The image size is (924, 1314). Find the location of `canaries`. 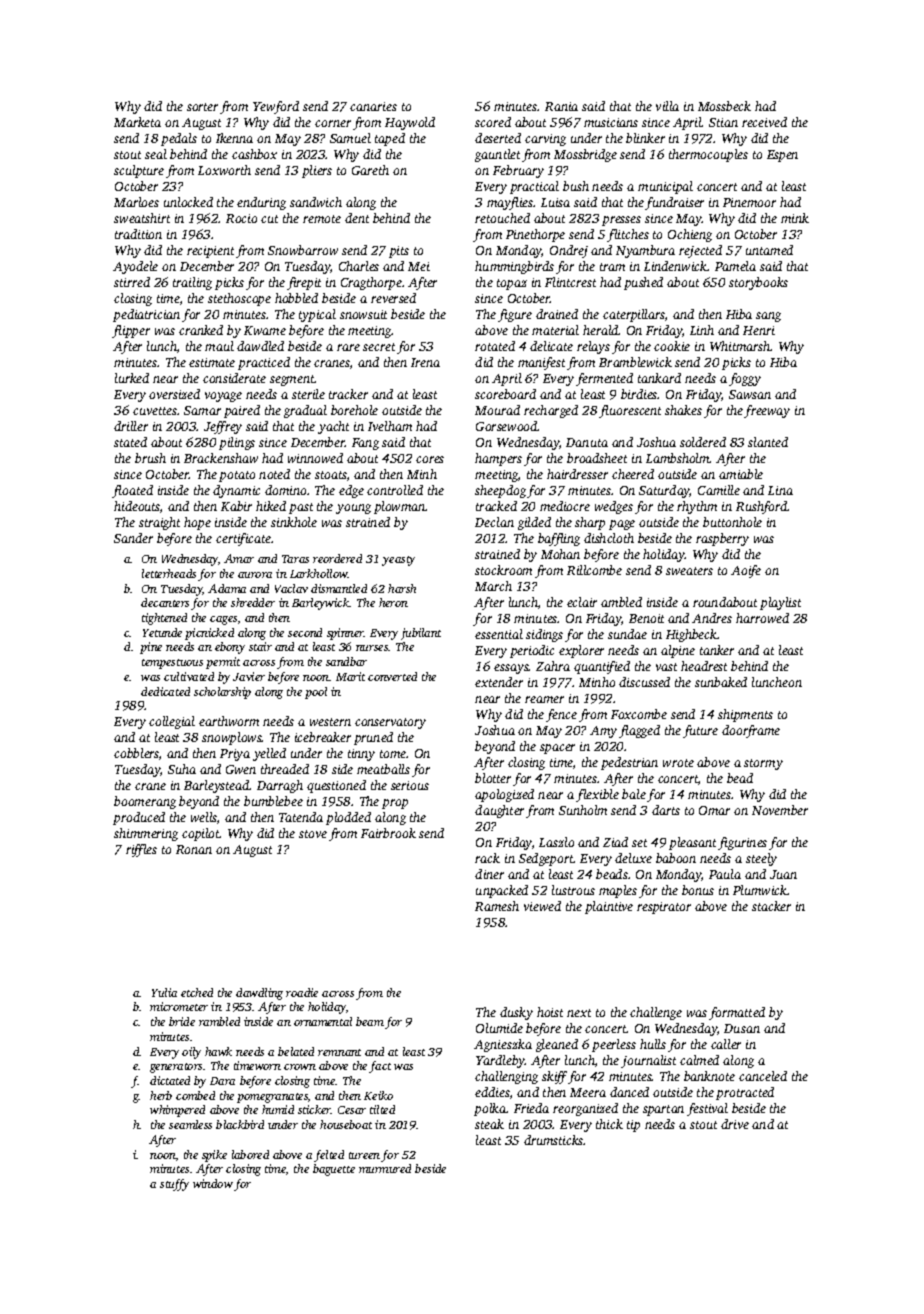

canaries is located at coordinates (373, 106).
